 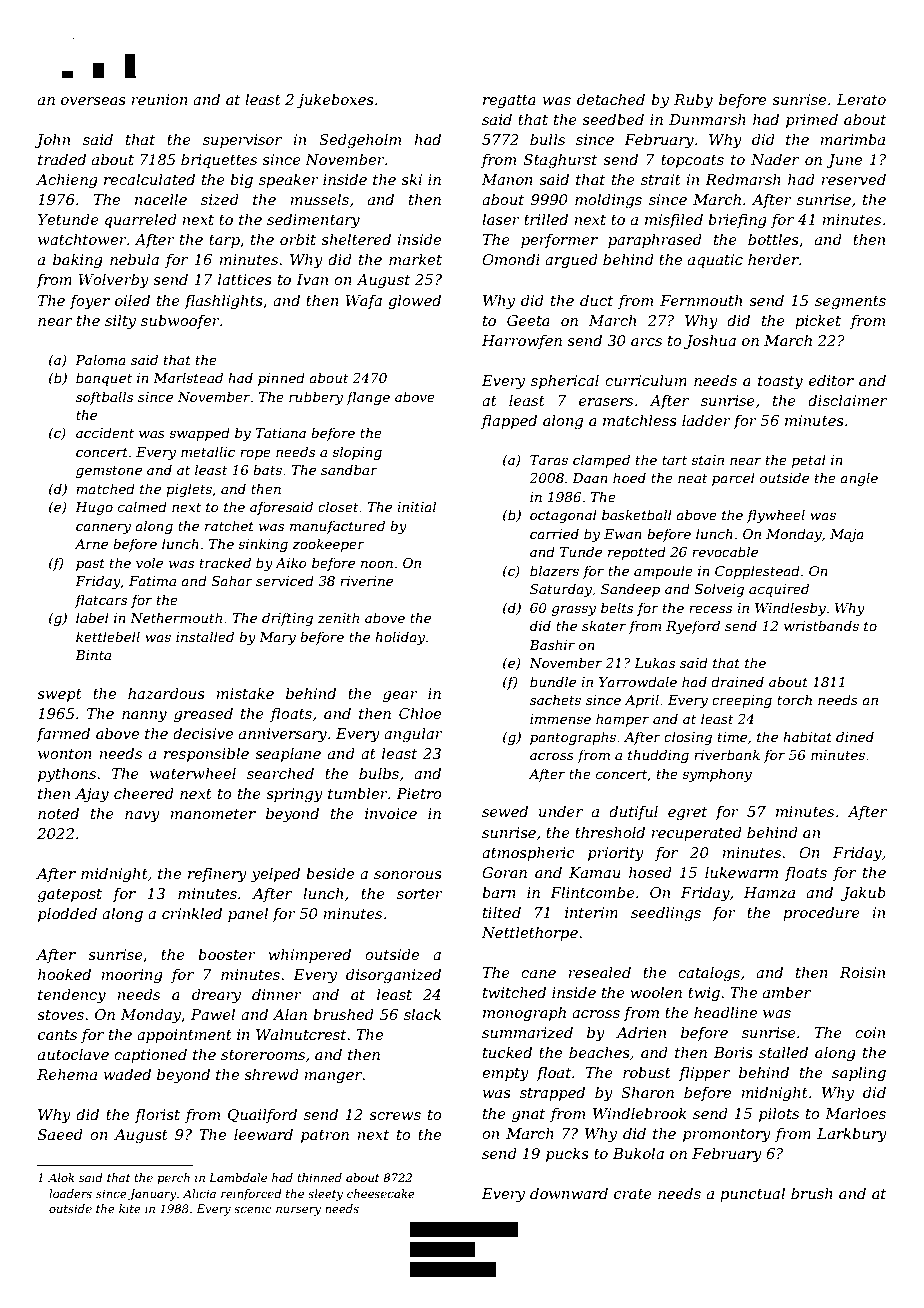 What do you see at coordinates (149, 562) in the document?
I see `vole` at bounding box center [149, 562].
